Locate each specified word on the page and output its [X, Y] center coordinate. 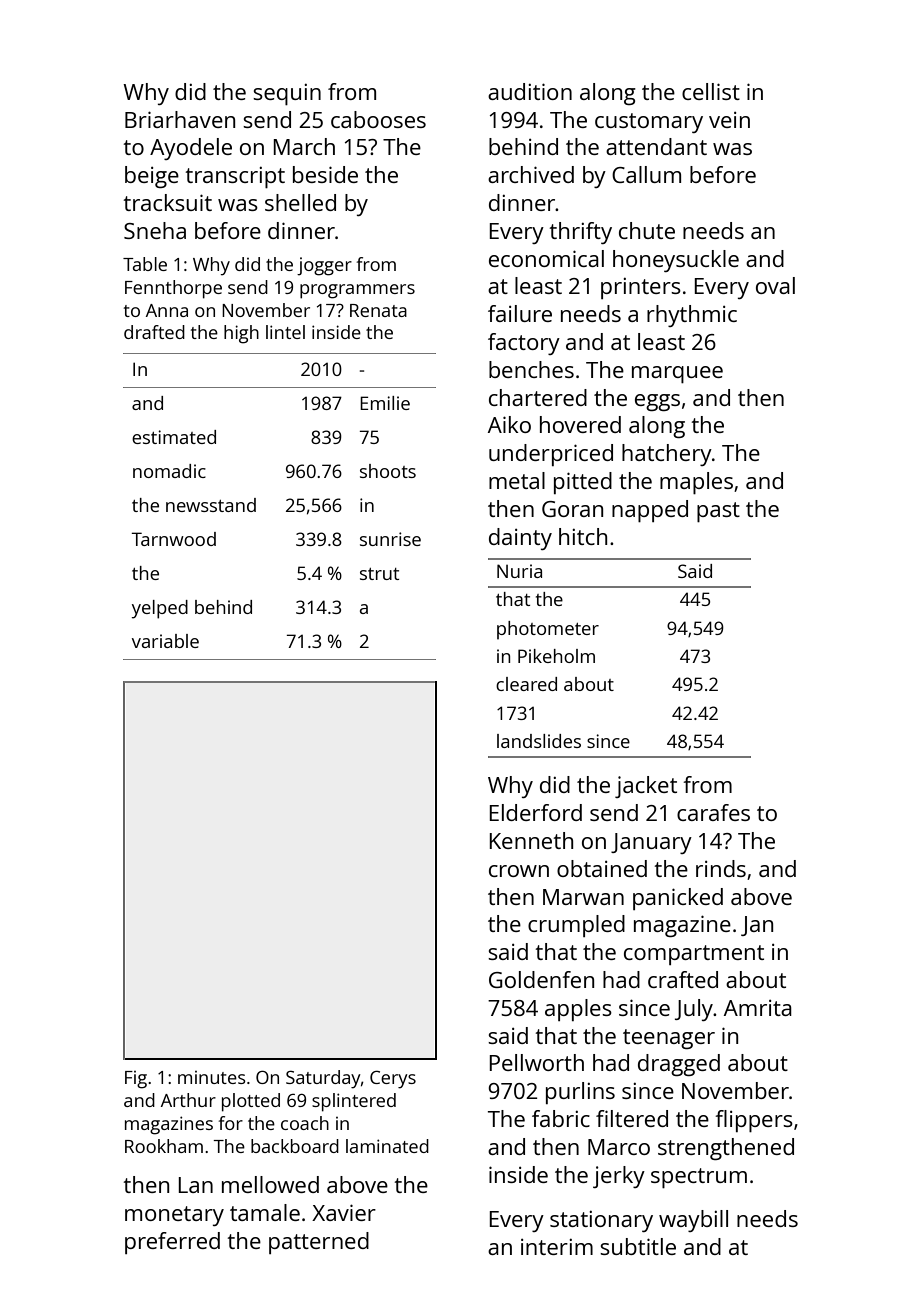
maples [696, 483]
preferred [172, 1243]
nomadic [169, 471]
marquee [677, 374]
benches [531, 369]
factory [524, 344]
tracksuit [167, 202]
